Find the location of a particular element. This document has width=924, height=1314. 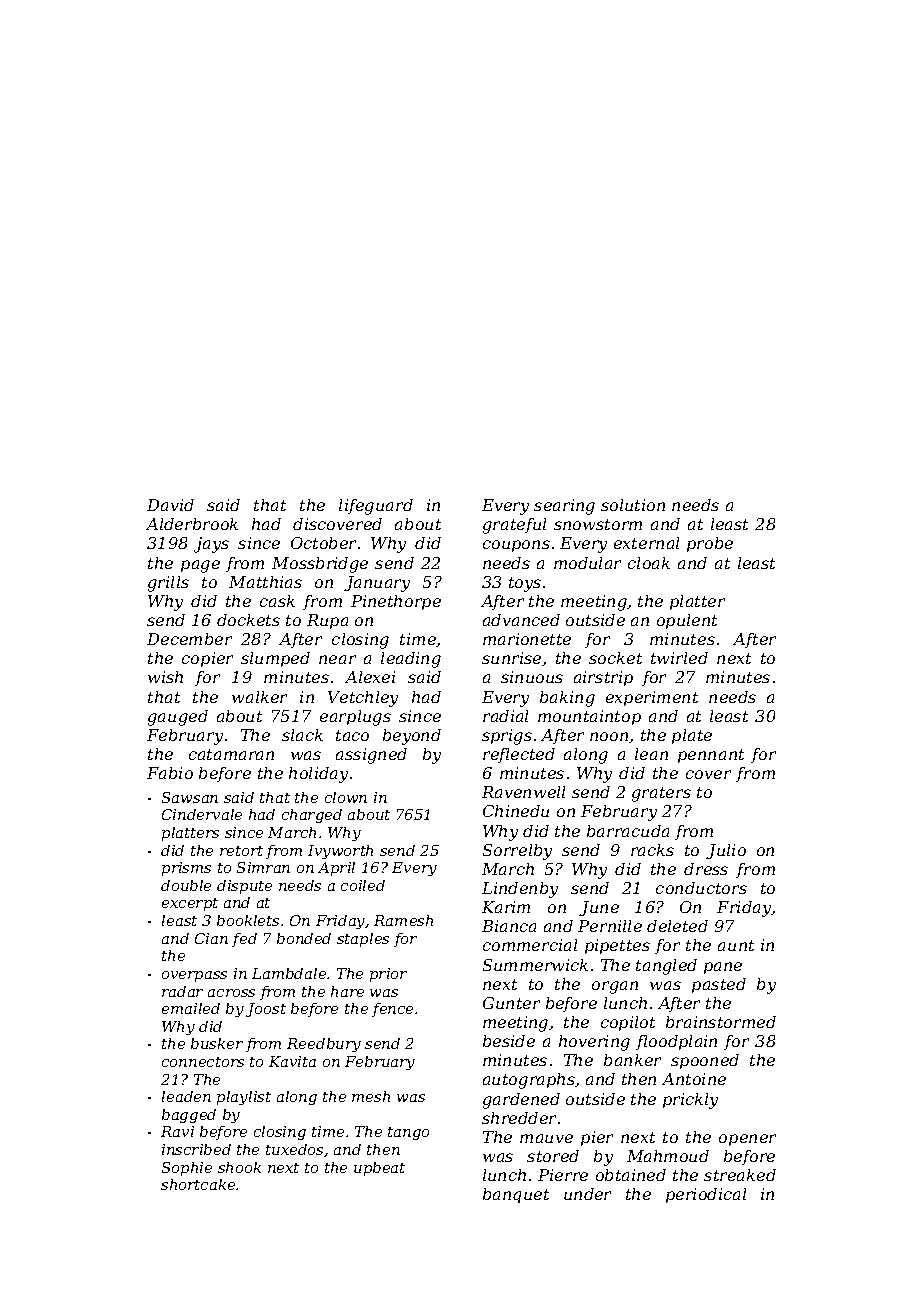

probe is located at coordinates (710, 544).
